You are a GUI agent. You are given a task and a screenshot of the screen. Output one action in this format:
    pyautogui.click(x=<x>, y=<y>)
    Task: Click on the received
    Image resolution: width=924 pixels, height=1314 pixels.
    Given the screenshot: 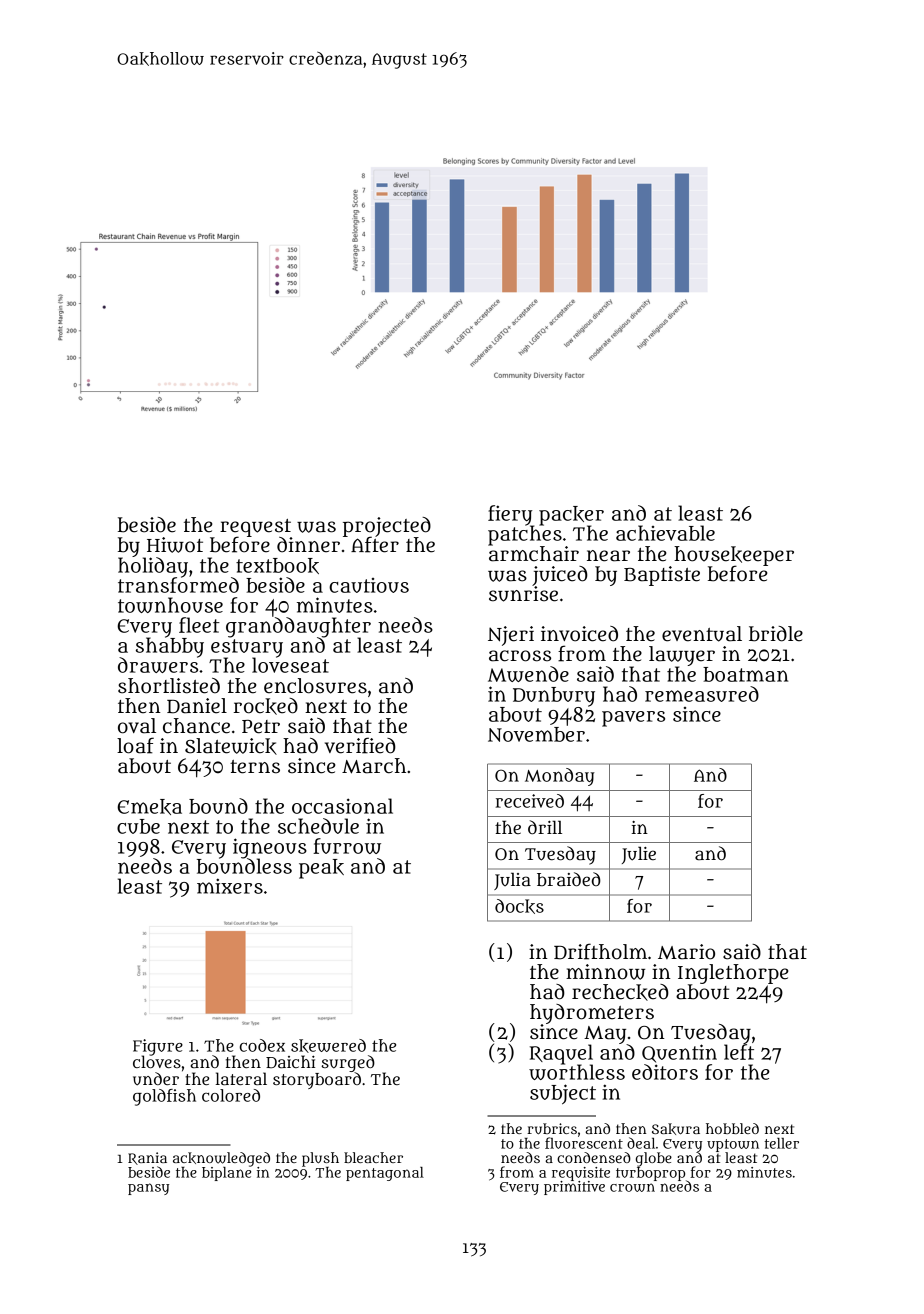 What is the action you would take?
    pyautogui.click(x=530, y=801)
